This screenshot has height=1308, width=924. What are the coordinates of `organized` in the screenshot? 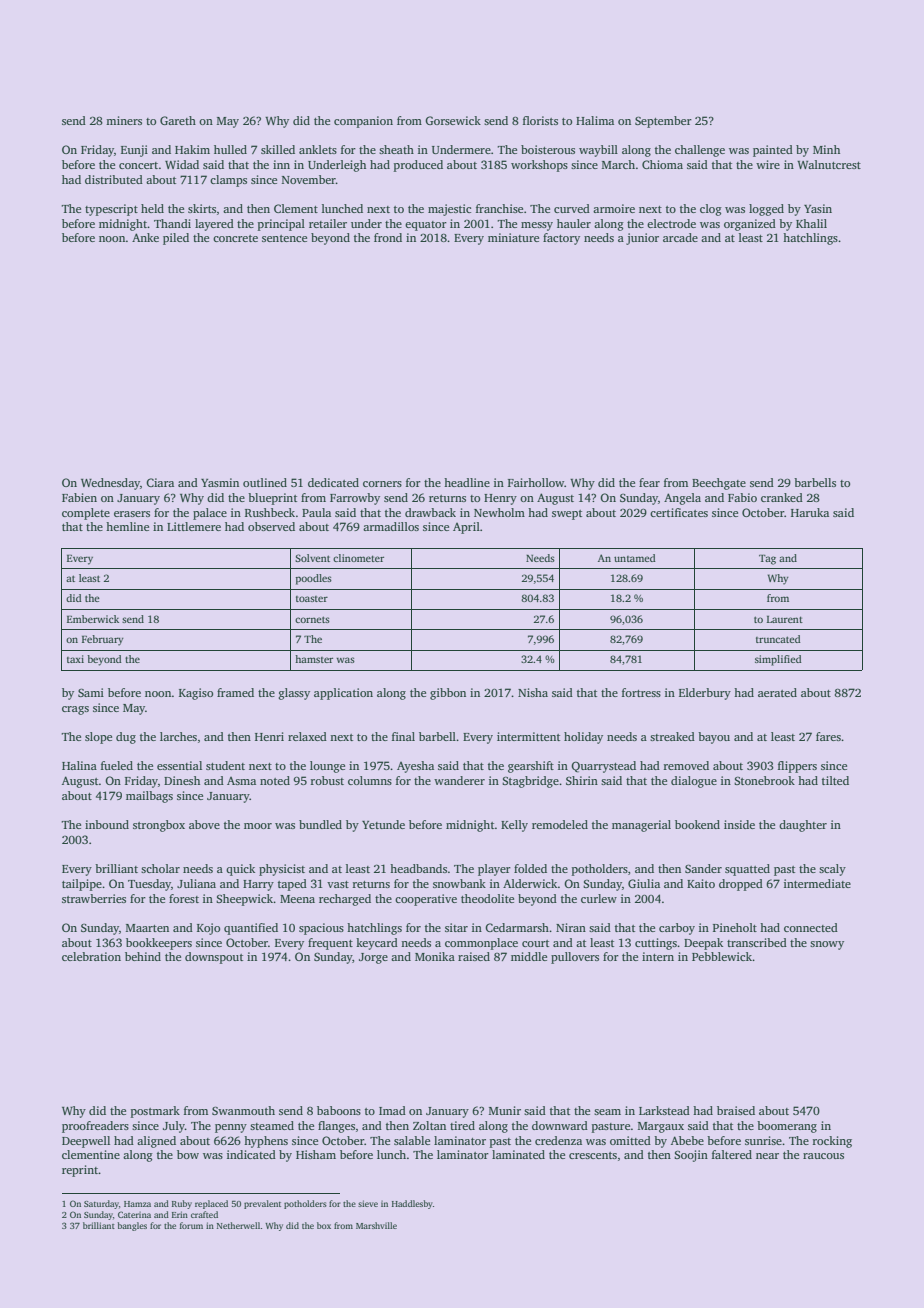 It's located at (750, 225).
